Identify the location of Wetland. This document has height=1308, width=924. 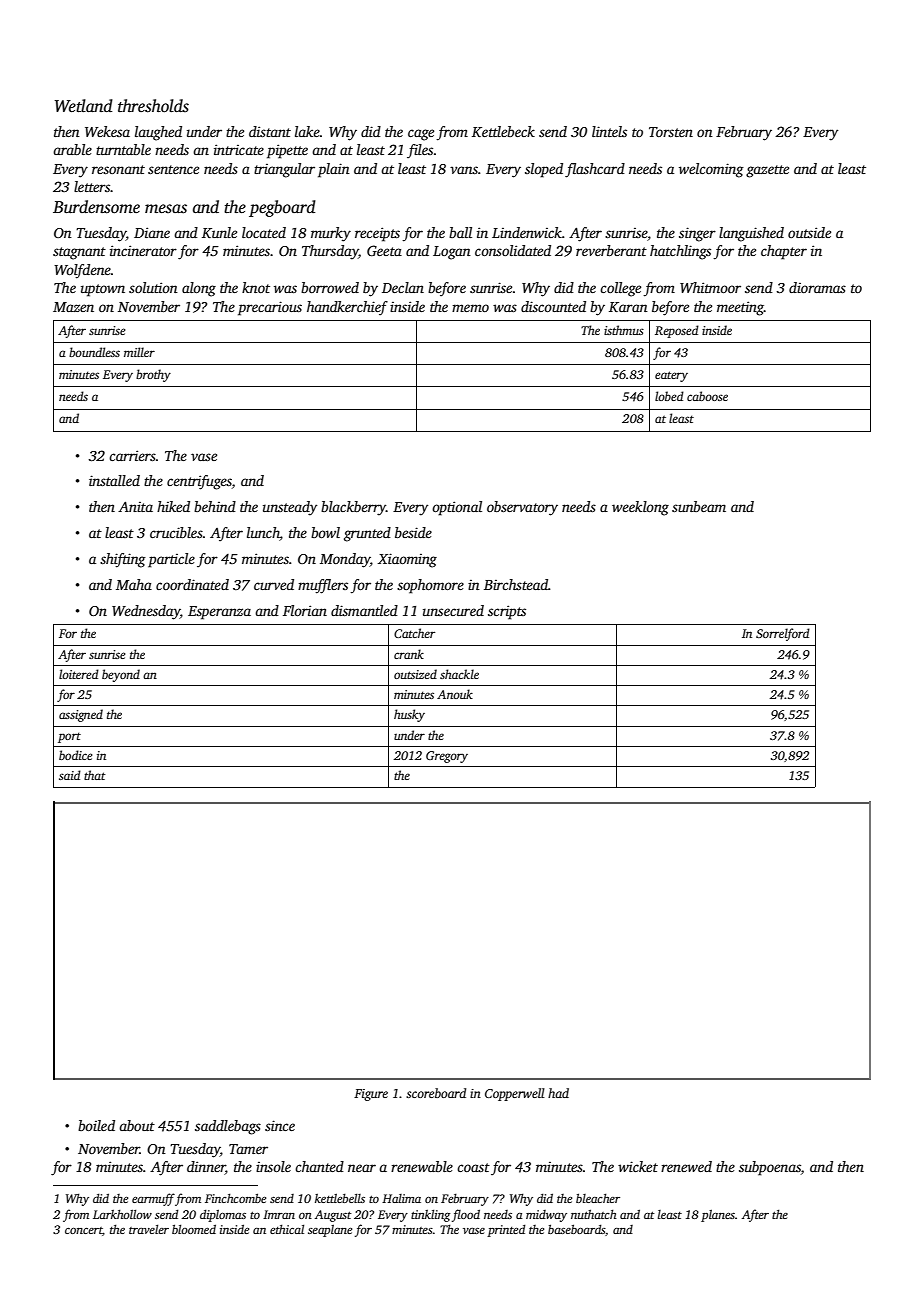
(84, 106).
